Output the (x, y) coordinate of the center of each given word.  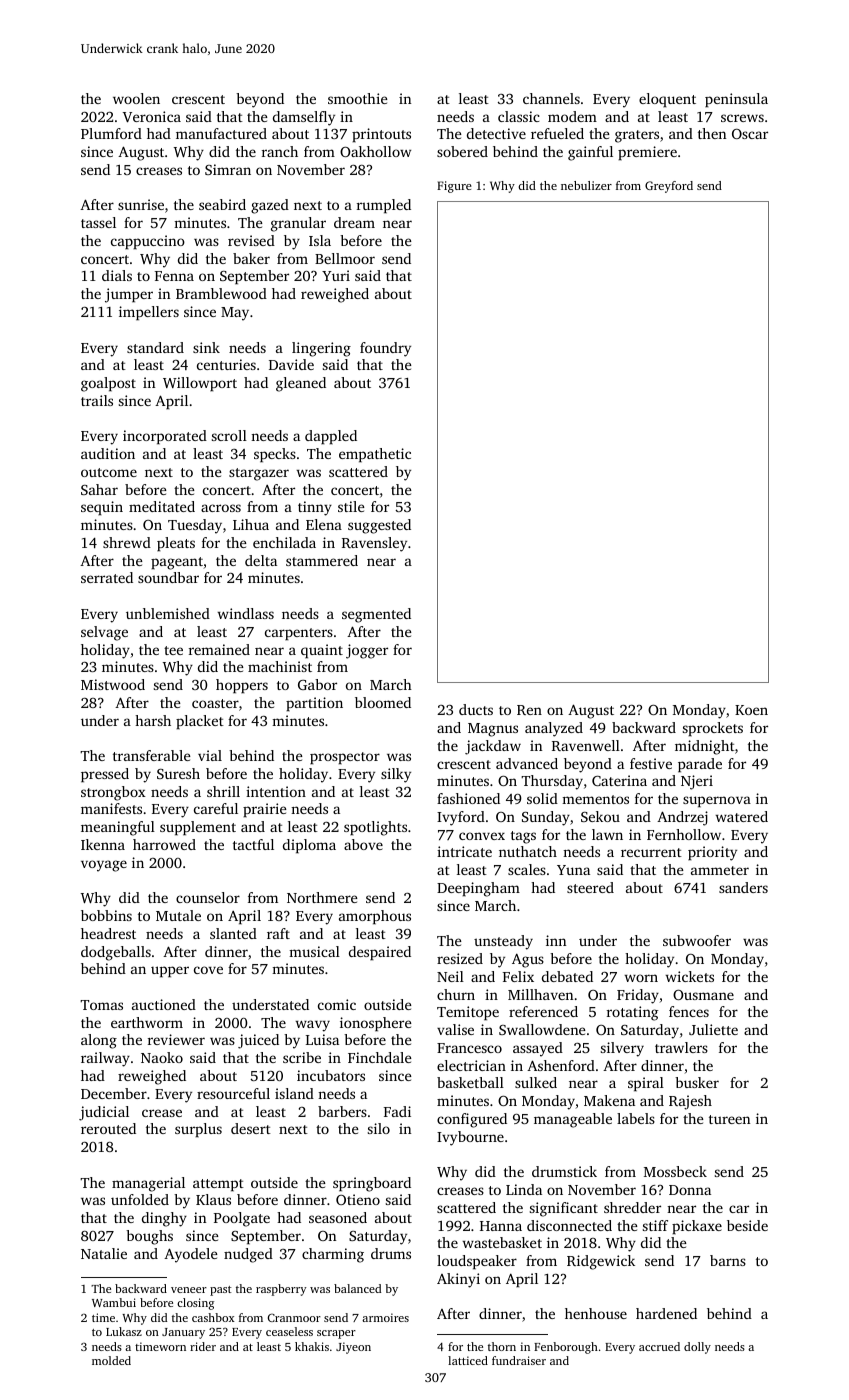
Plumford (111, 133)
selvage (104, 633)
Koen (751, 710)
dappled (331, 437)
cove (208, 970)
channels (551, 98)
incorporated (165, 437)
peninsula (736, 100)
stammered (322, 560)
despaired (380, 953)
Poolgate (242, 1219)
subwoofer (697, 940)
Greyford (669, 187)
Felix (518, 976)
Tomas (101, 1005)
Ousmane (703, 995)
